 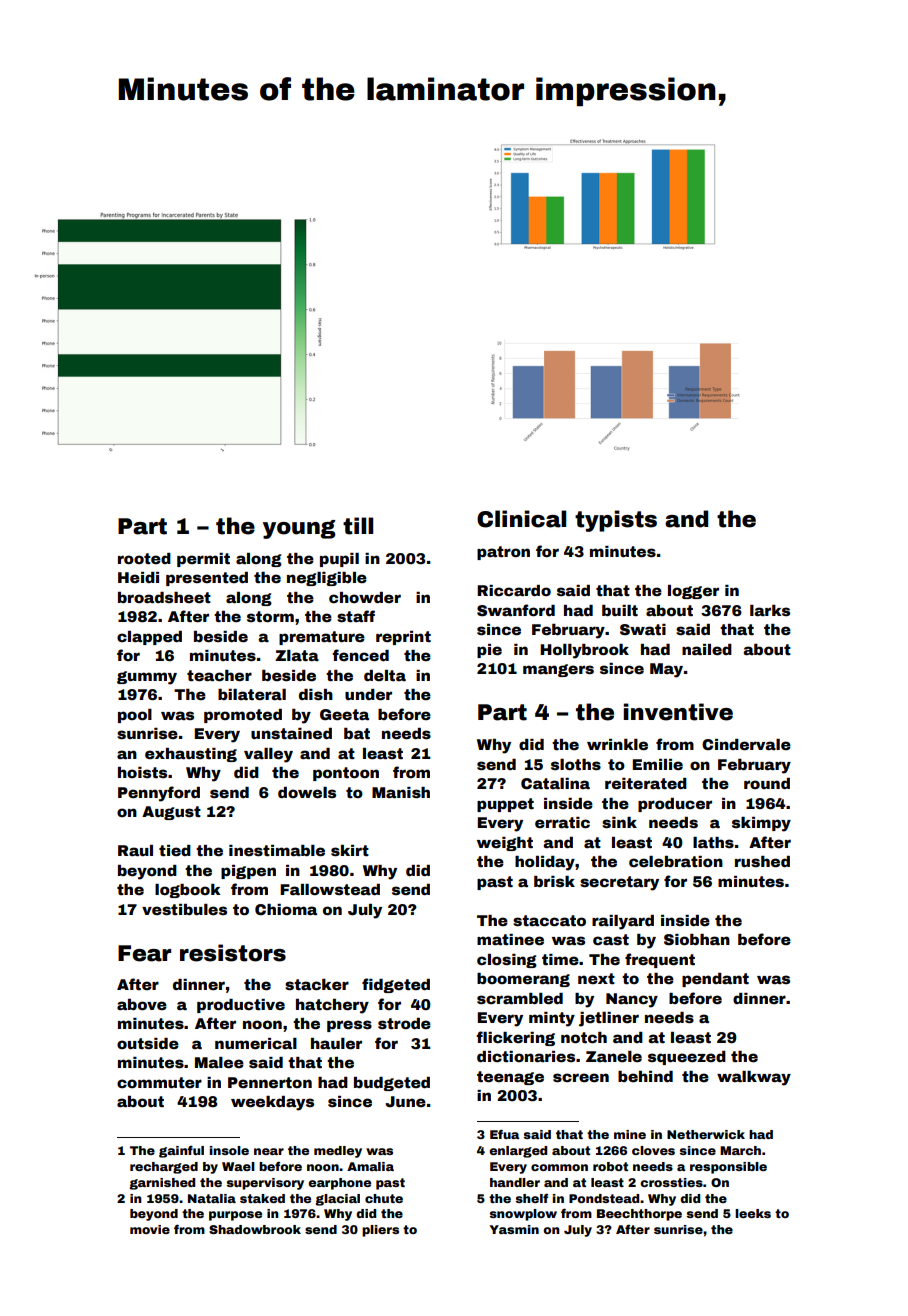 I want to click on next, so click(x=596, y=978).
